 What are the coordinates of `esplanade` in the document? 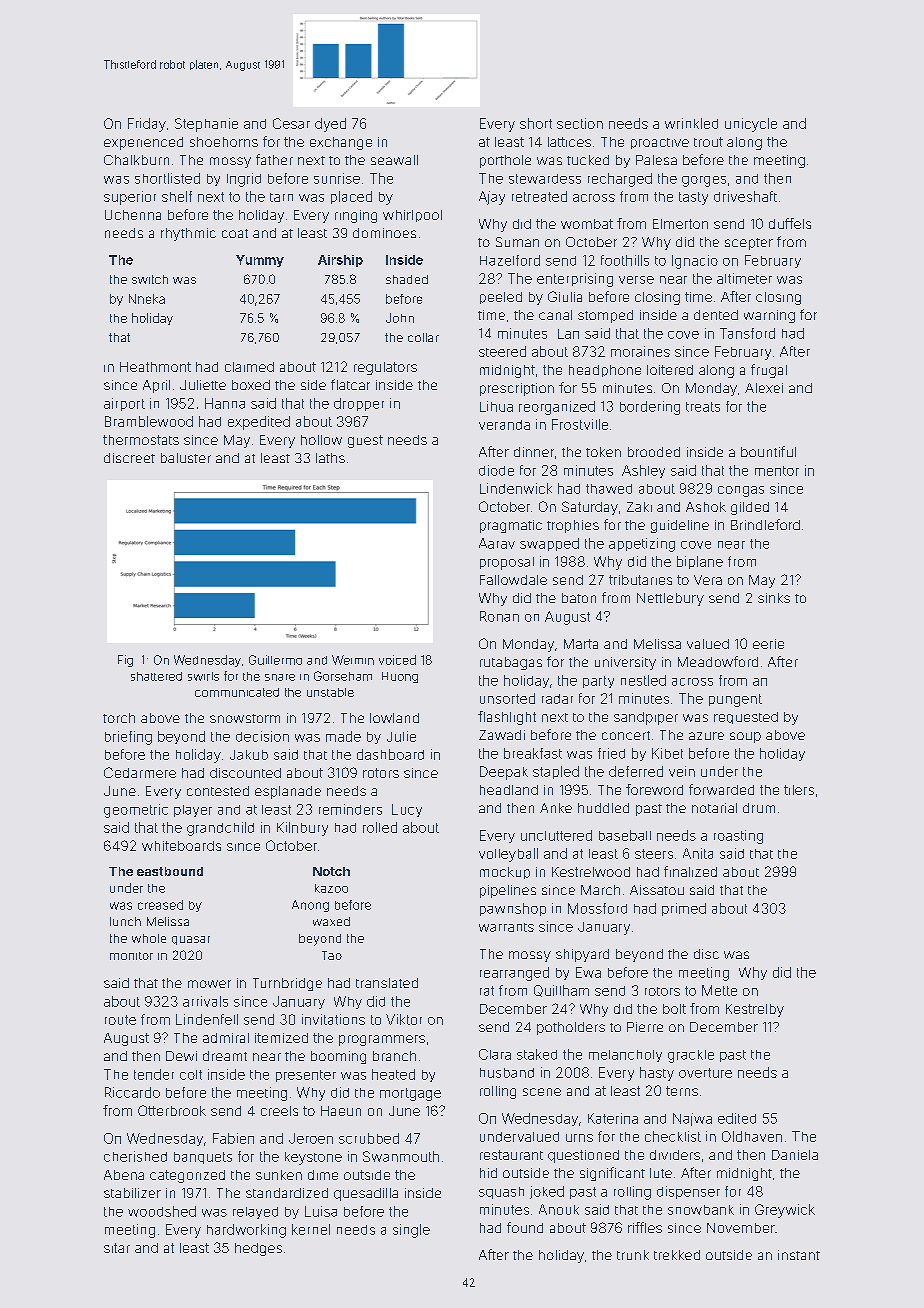 It's located at (288, 792).
